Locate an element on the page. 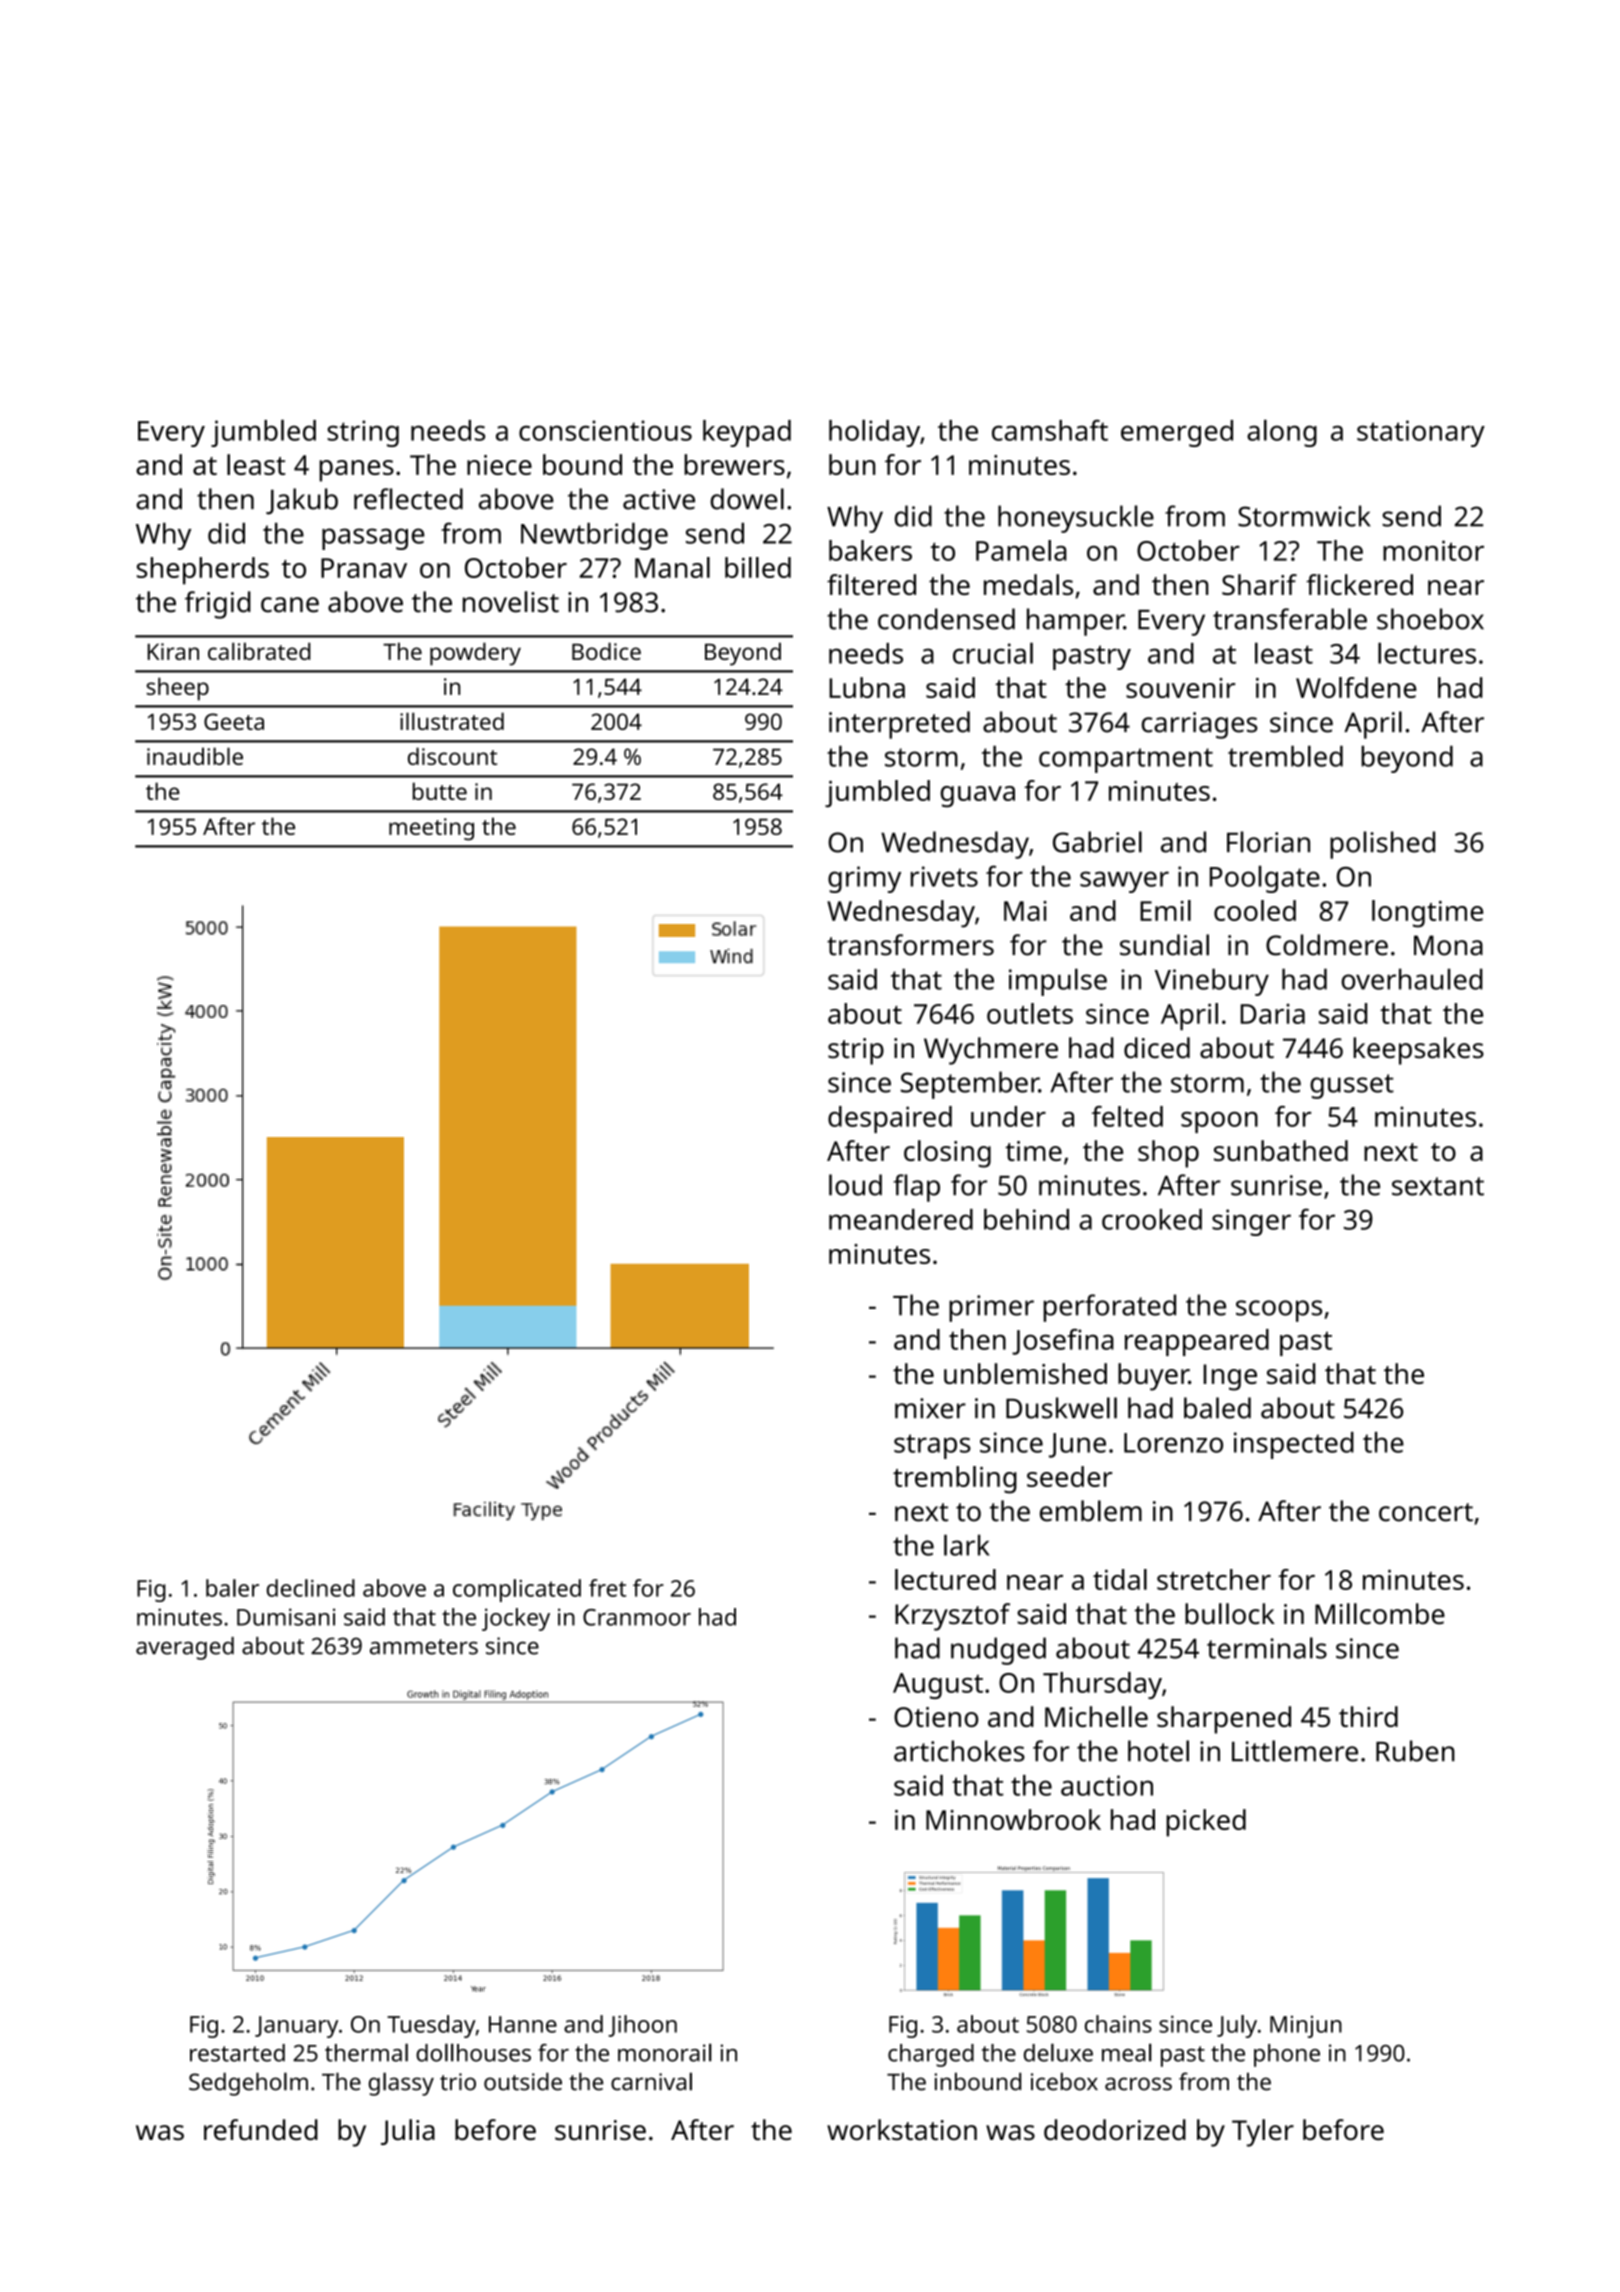  workstation is located at coordinates (902, 2130).
